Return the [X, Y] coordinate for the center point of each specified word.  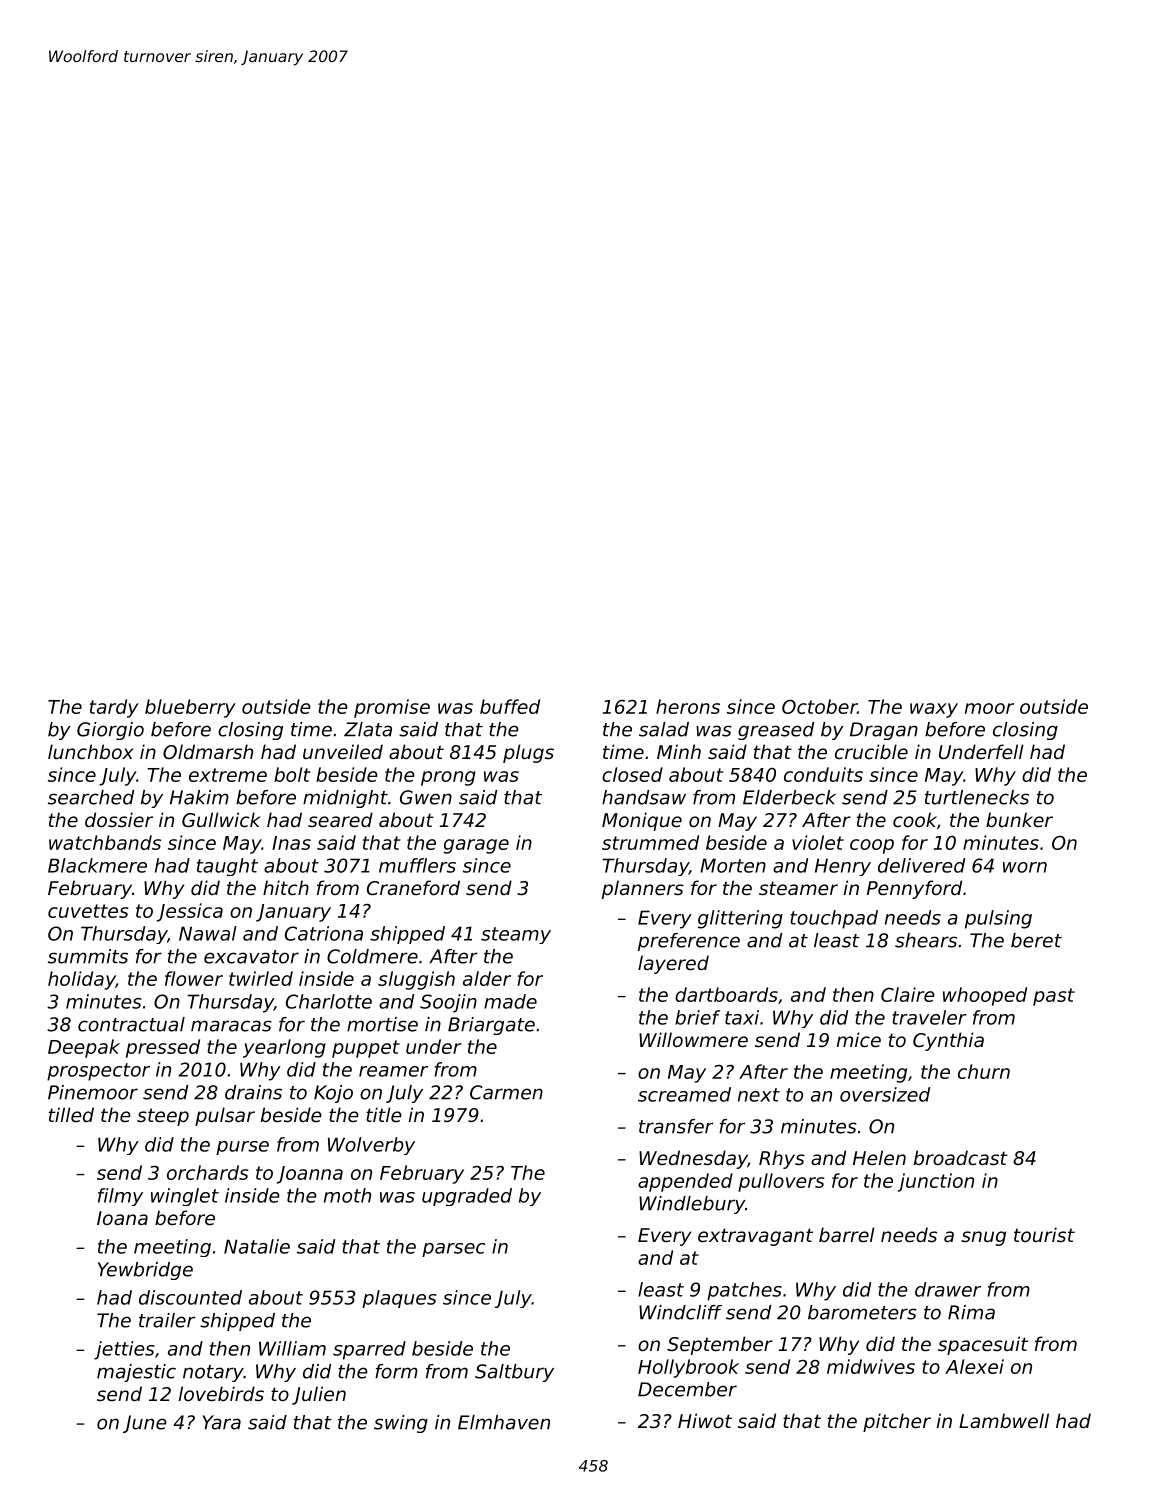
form [396, 1371]
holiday [82, 980]
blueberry [190, 708]
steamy [516, 935]
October [819, 706]
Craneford [413, 887]
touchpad [834, 919]
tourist [1044, 1234]
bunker [1019, 819]
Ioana [122, 1218]
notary [213, 1373]
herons [688, 706]
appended [685, 1182]
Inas [291, 843]
